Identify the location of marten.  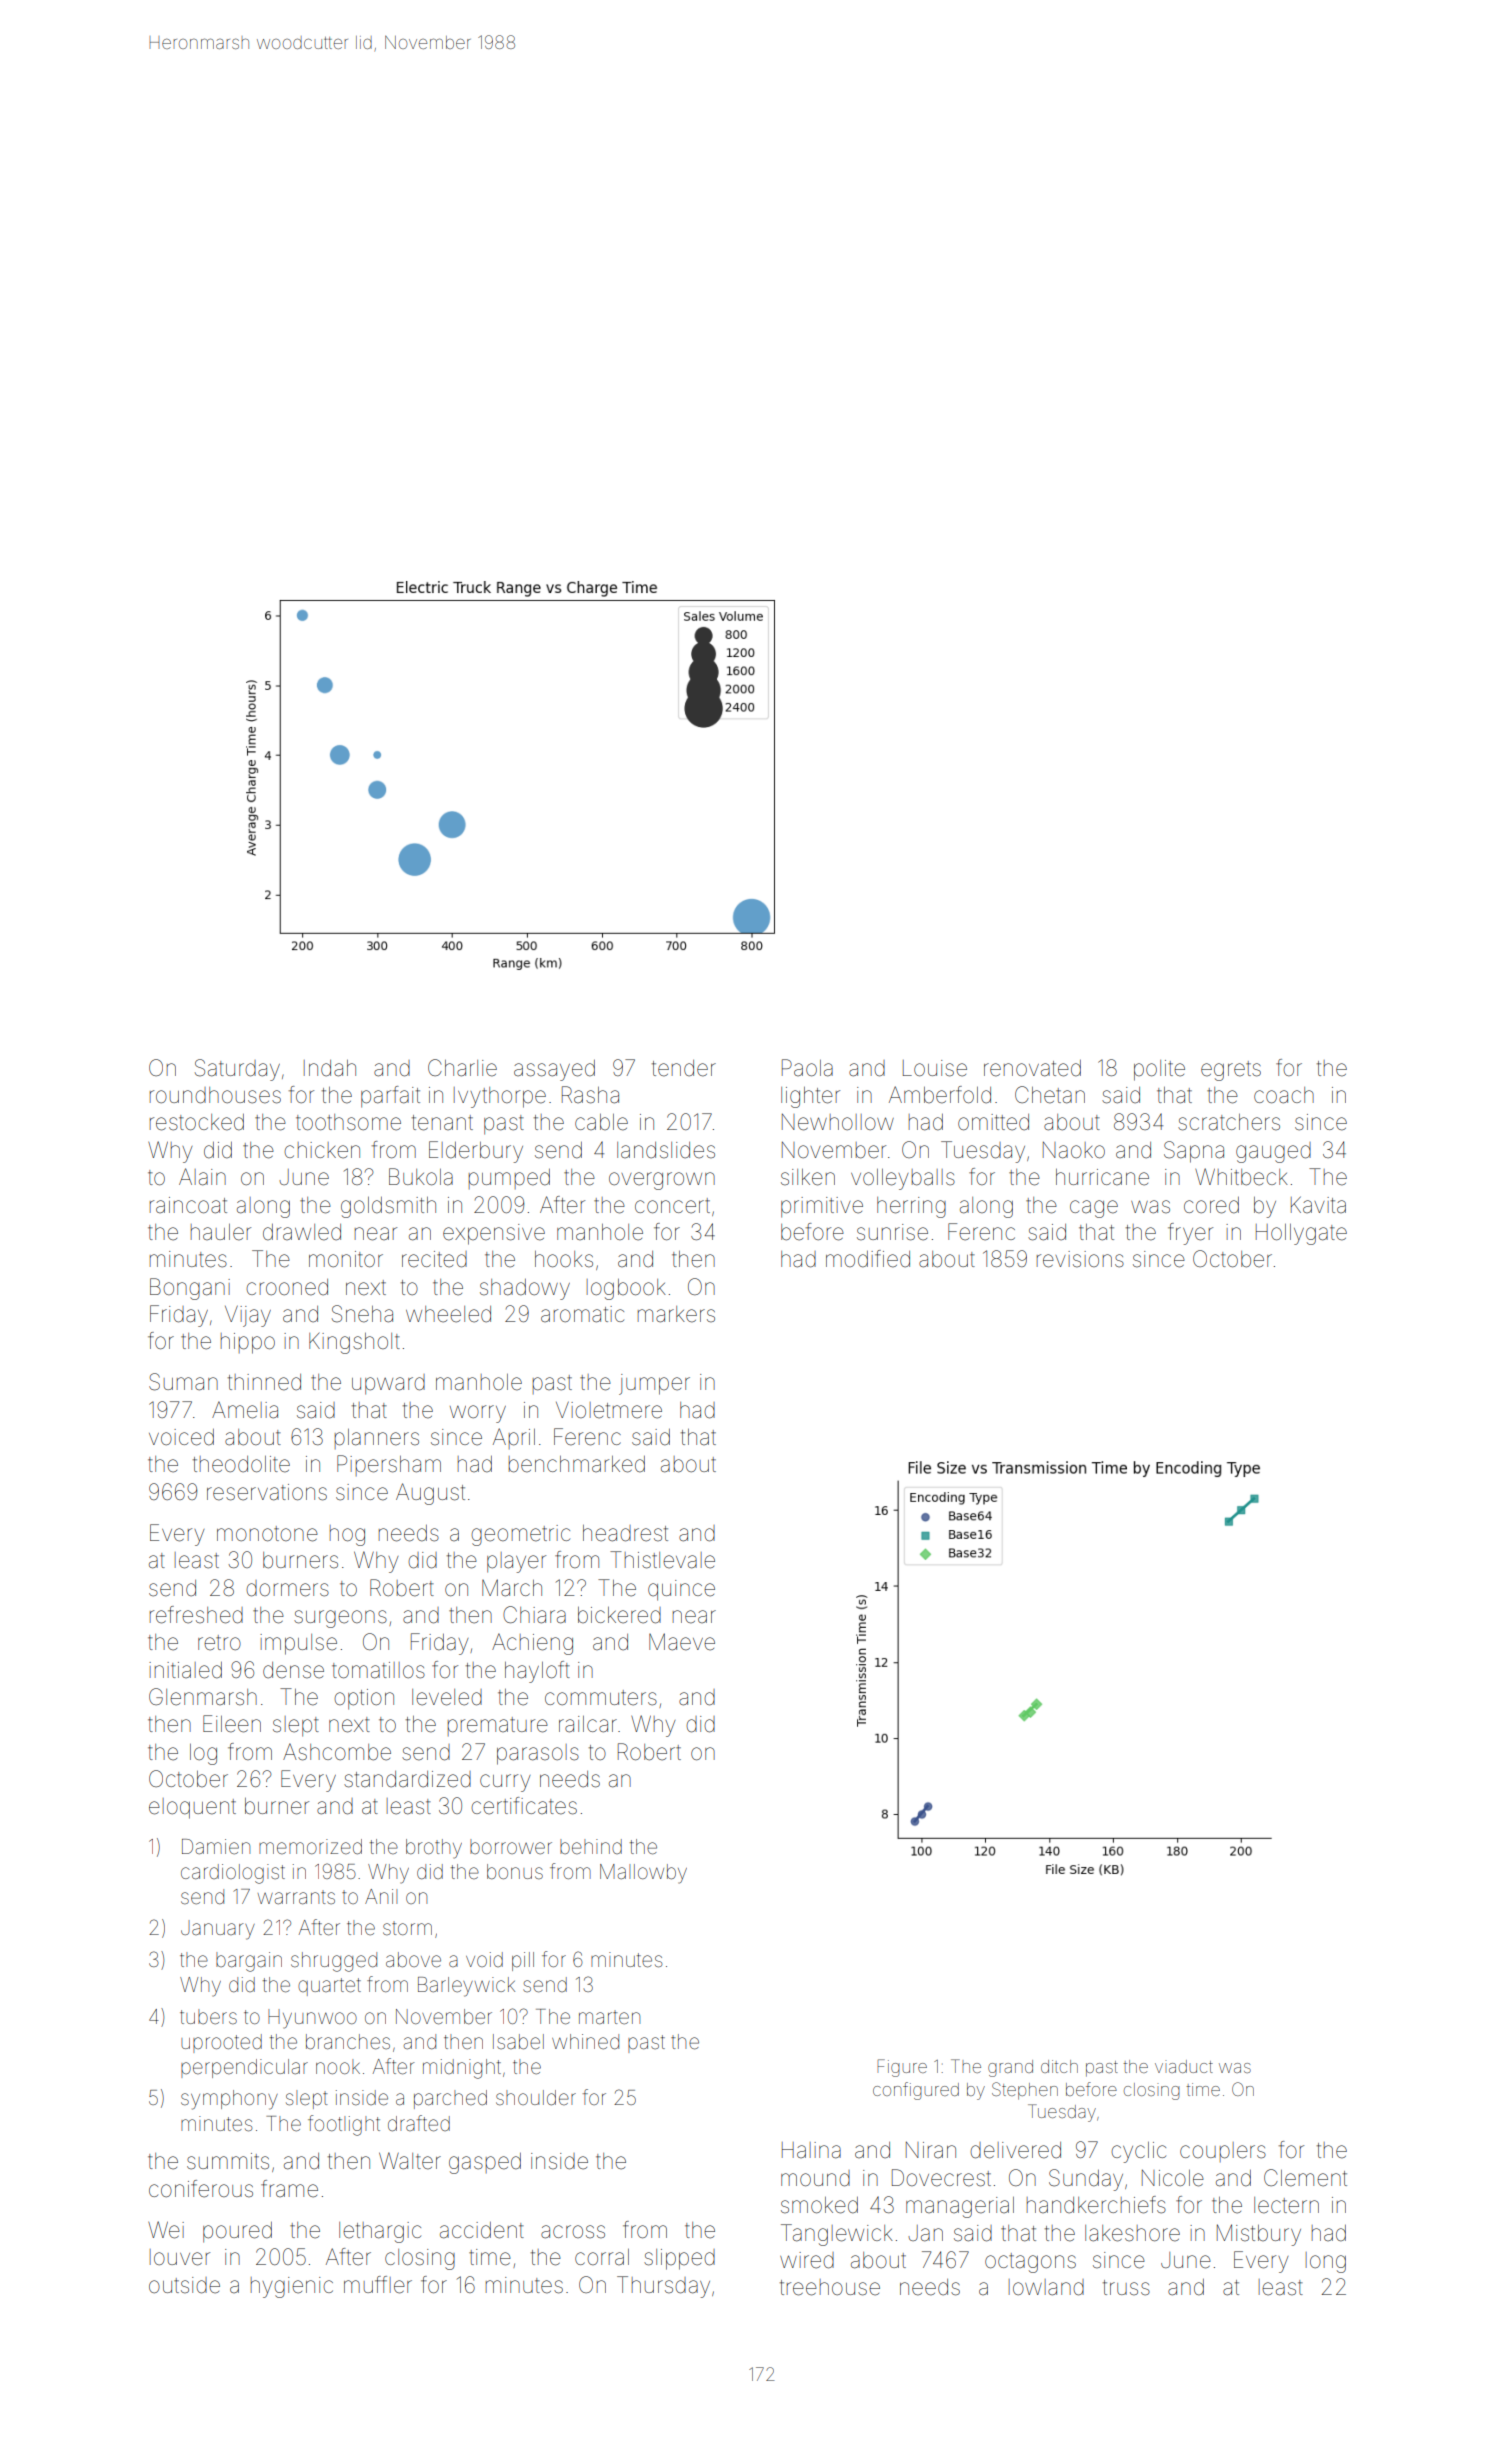
(609, 2017).
